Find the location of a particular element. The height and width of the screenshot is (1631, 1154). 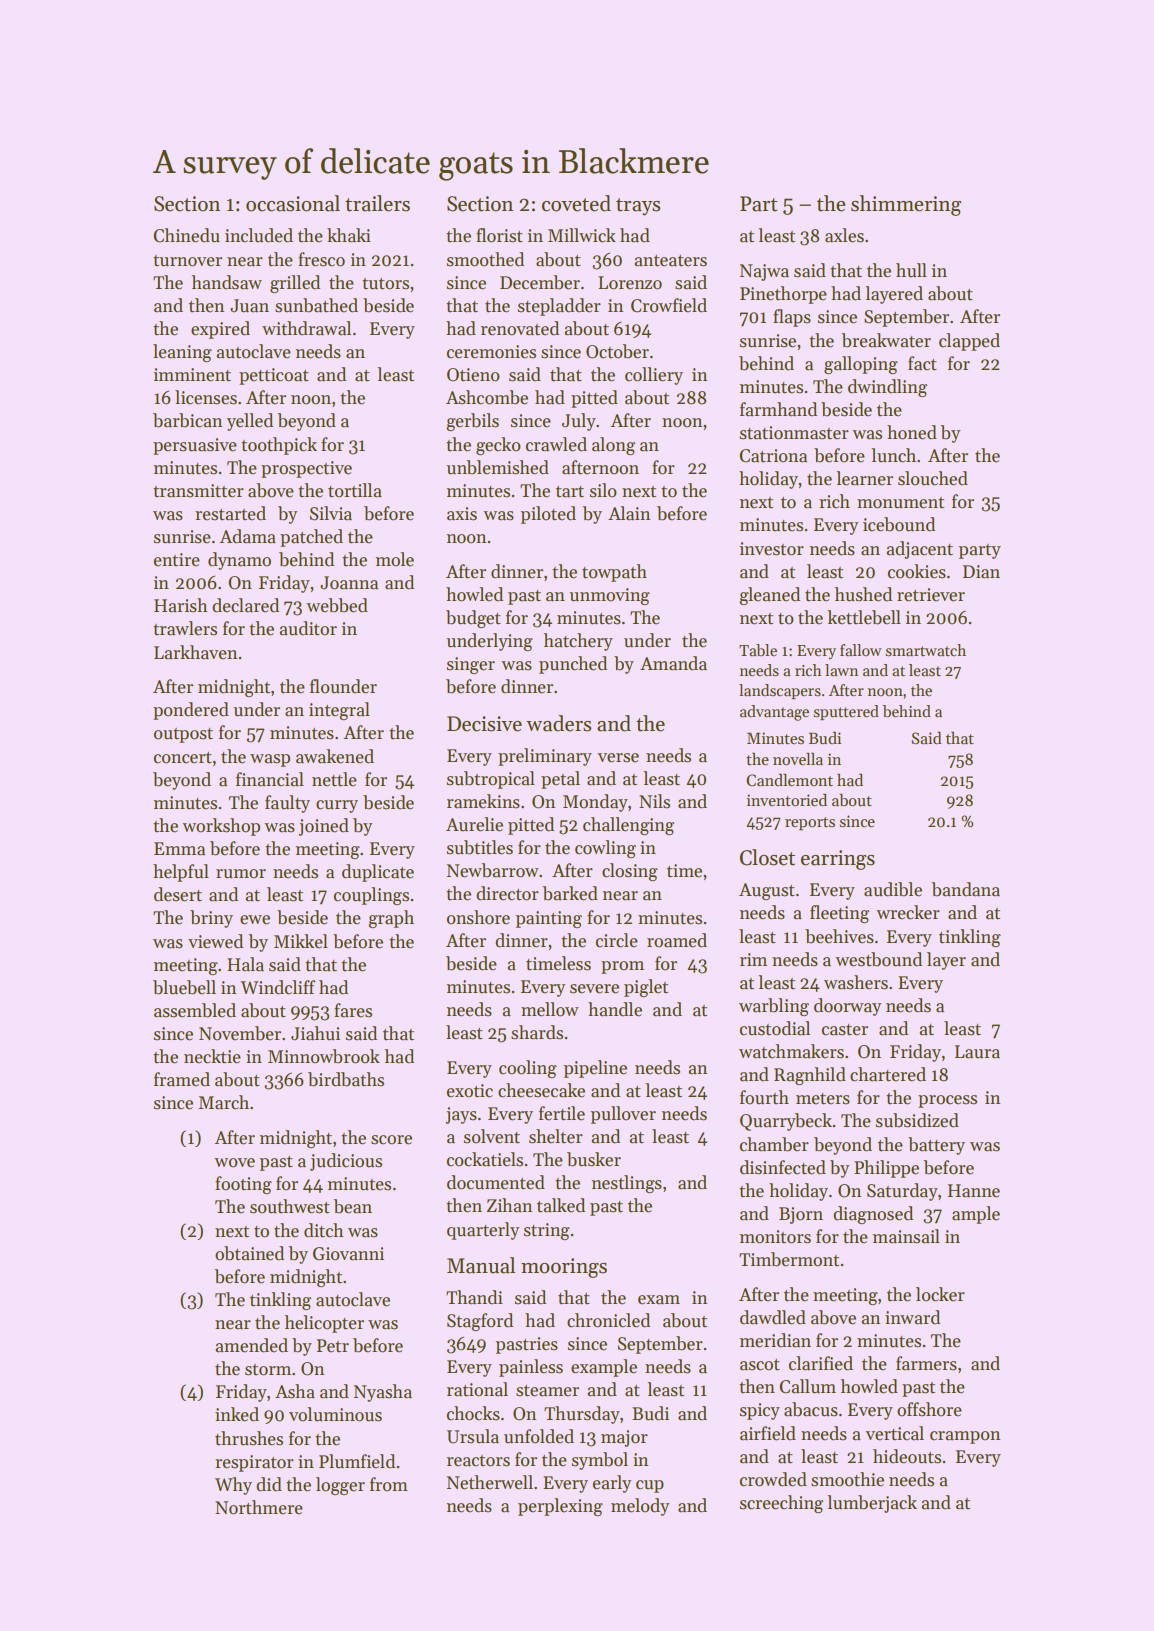

crampon is located at coordinates (965, 1437).
